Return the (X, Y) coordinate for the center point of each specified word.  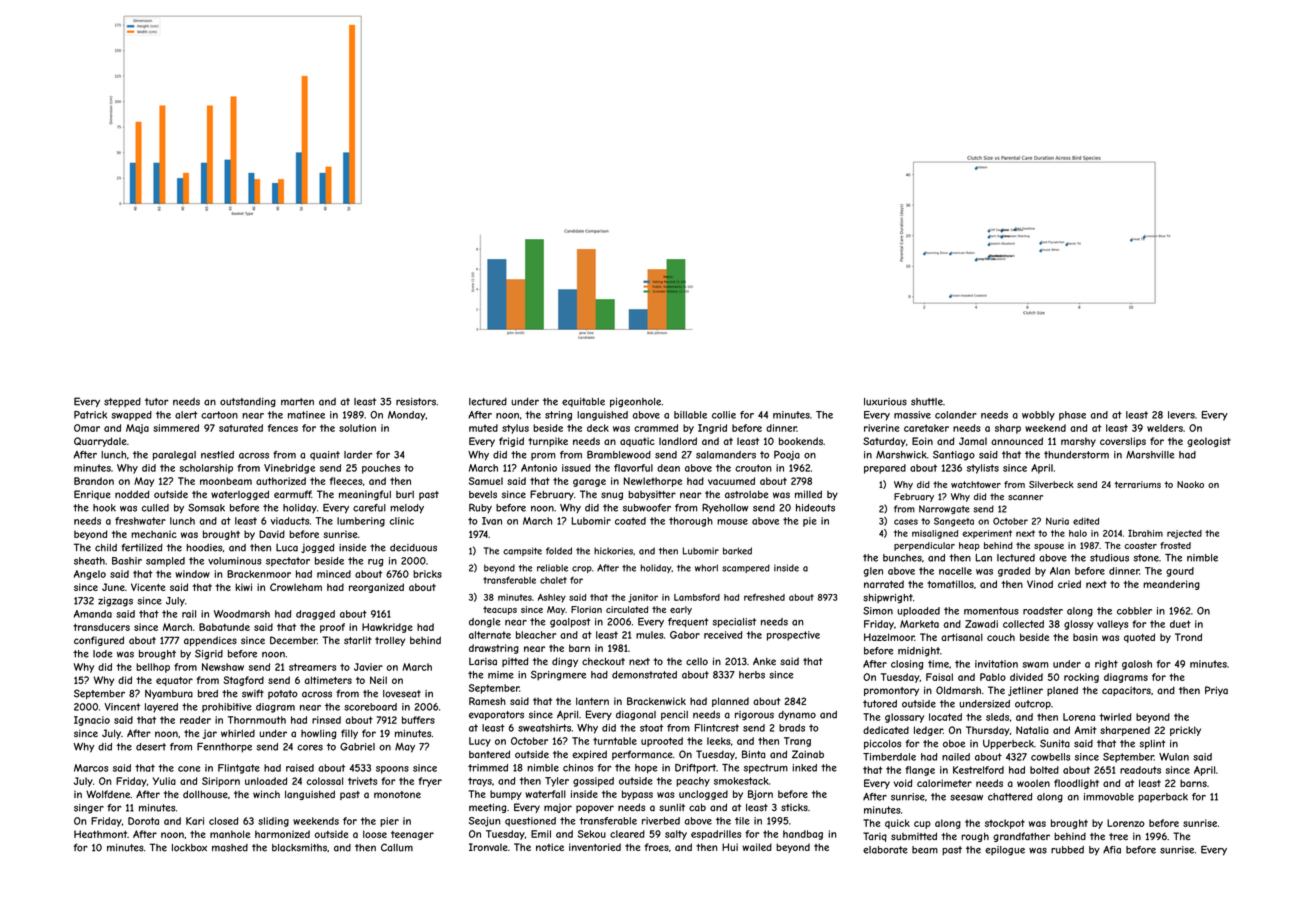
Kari (195, 821)
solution (357, 428)
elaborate (885, 850)
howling (318, 734)
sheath (89, 561)
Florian (586, 609)
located (945, 717)
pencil (674, 715)
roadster (1043, 611)
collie (724, 415)
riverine (882, 428)
